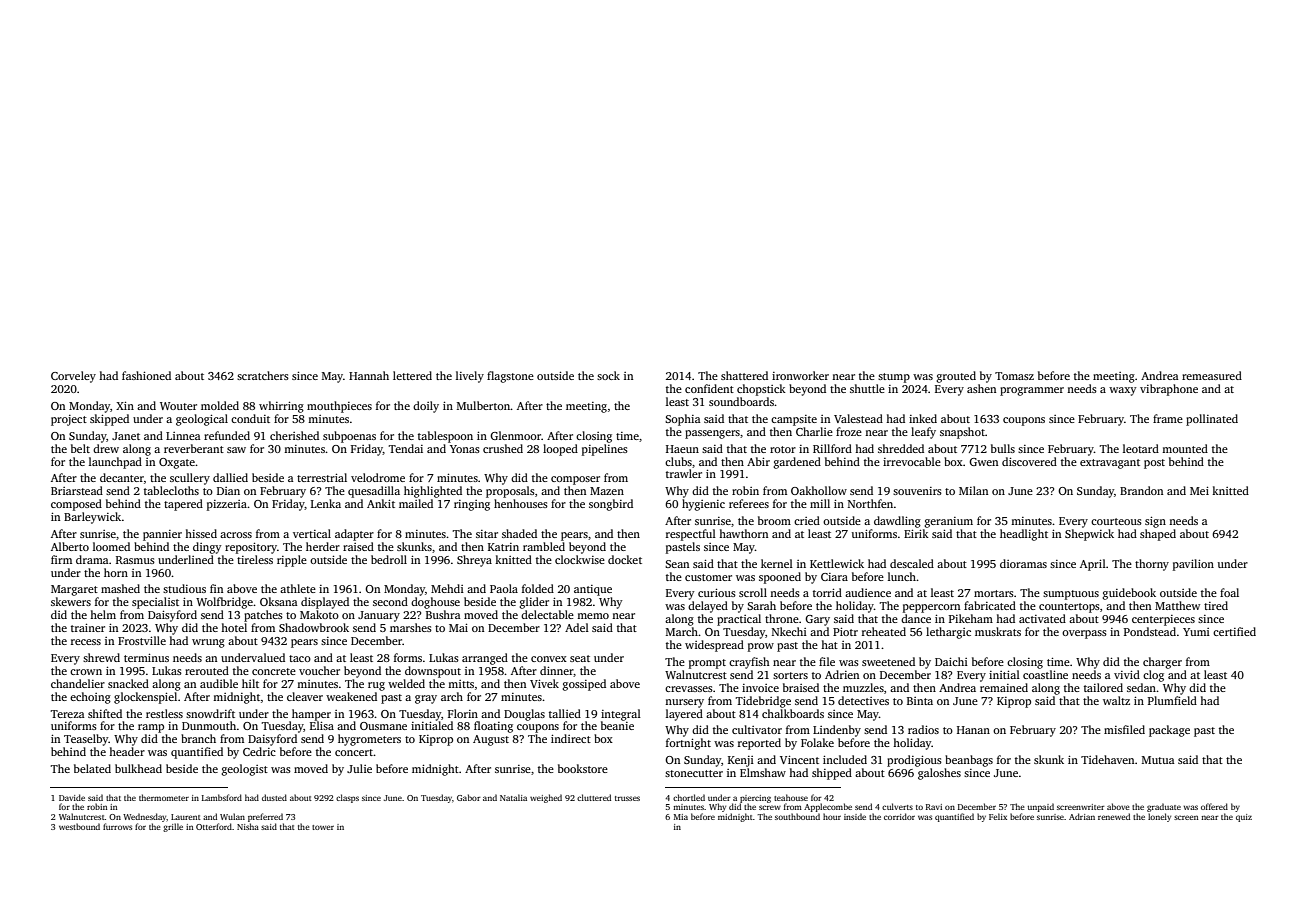  What do you see at coordinates (549, 659) in the document?
I see `convex` at bounding box center [549, 659].
